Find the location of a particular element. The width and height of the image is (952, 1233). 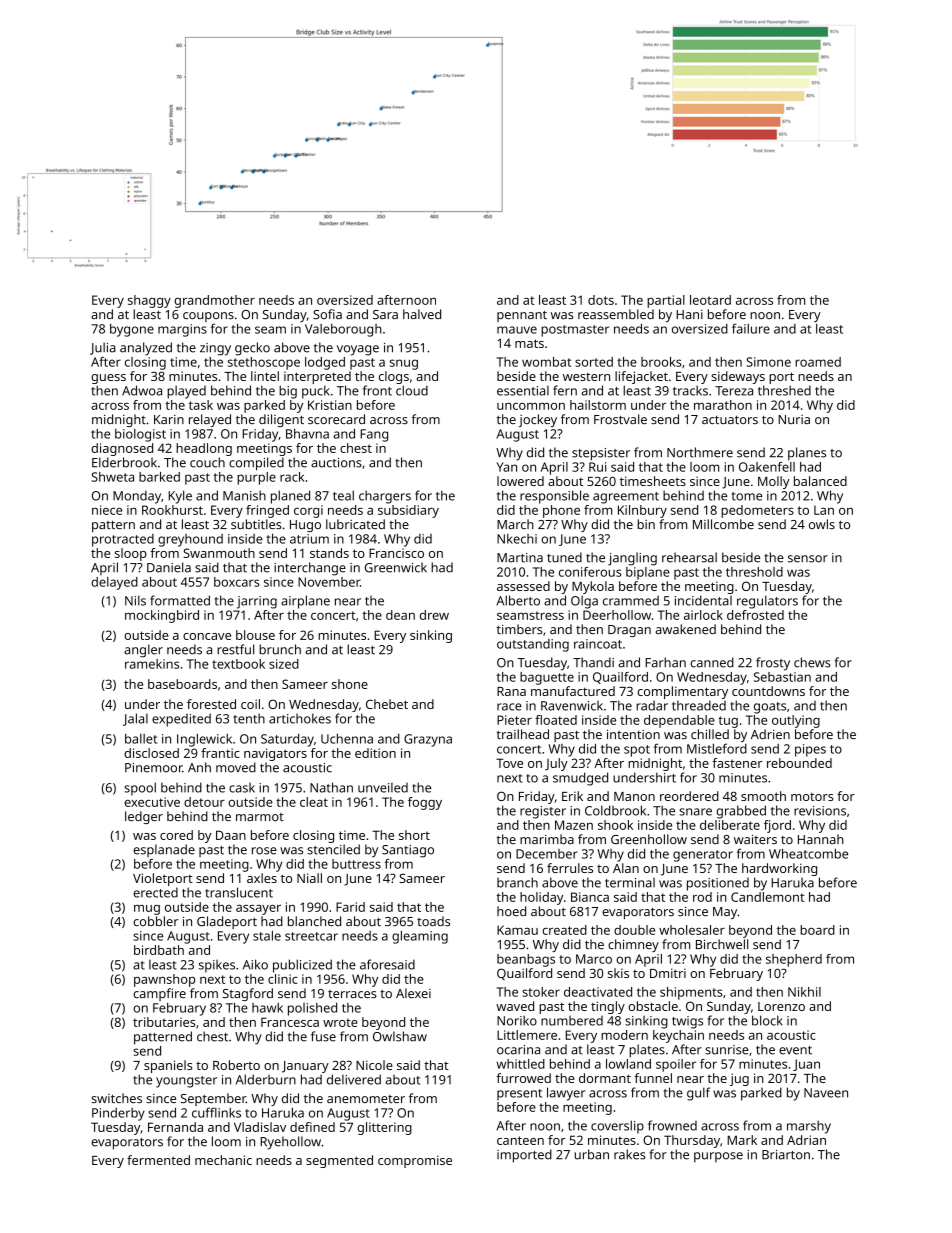

airlock is located at coordinates (703, 615).
